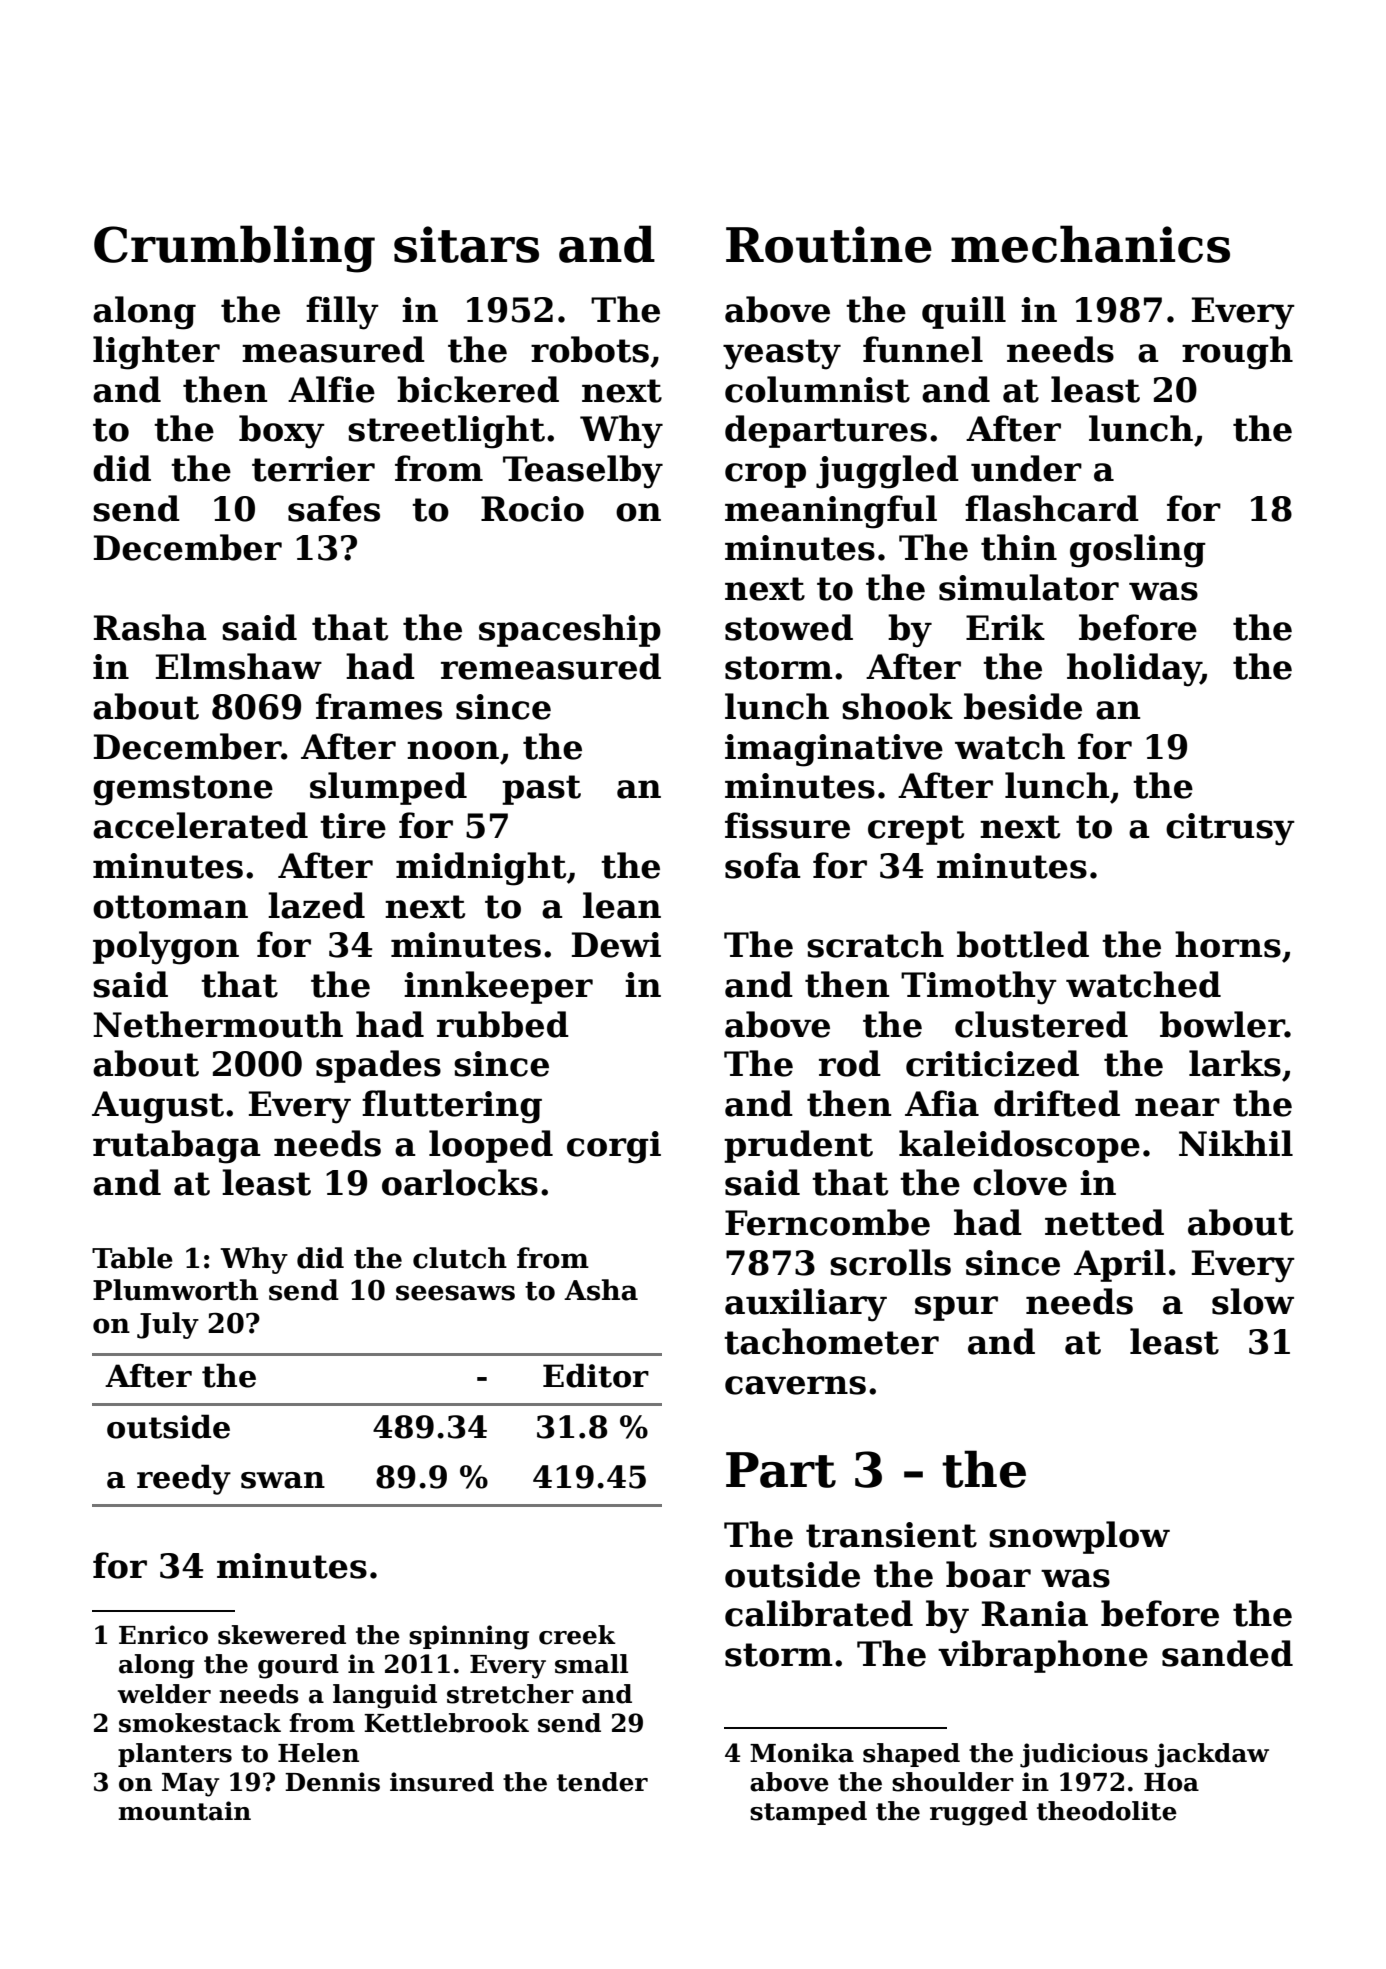  Describe the element at coordinates (460, 1258) in the image. I see `clutch` at that location.
